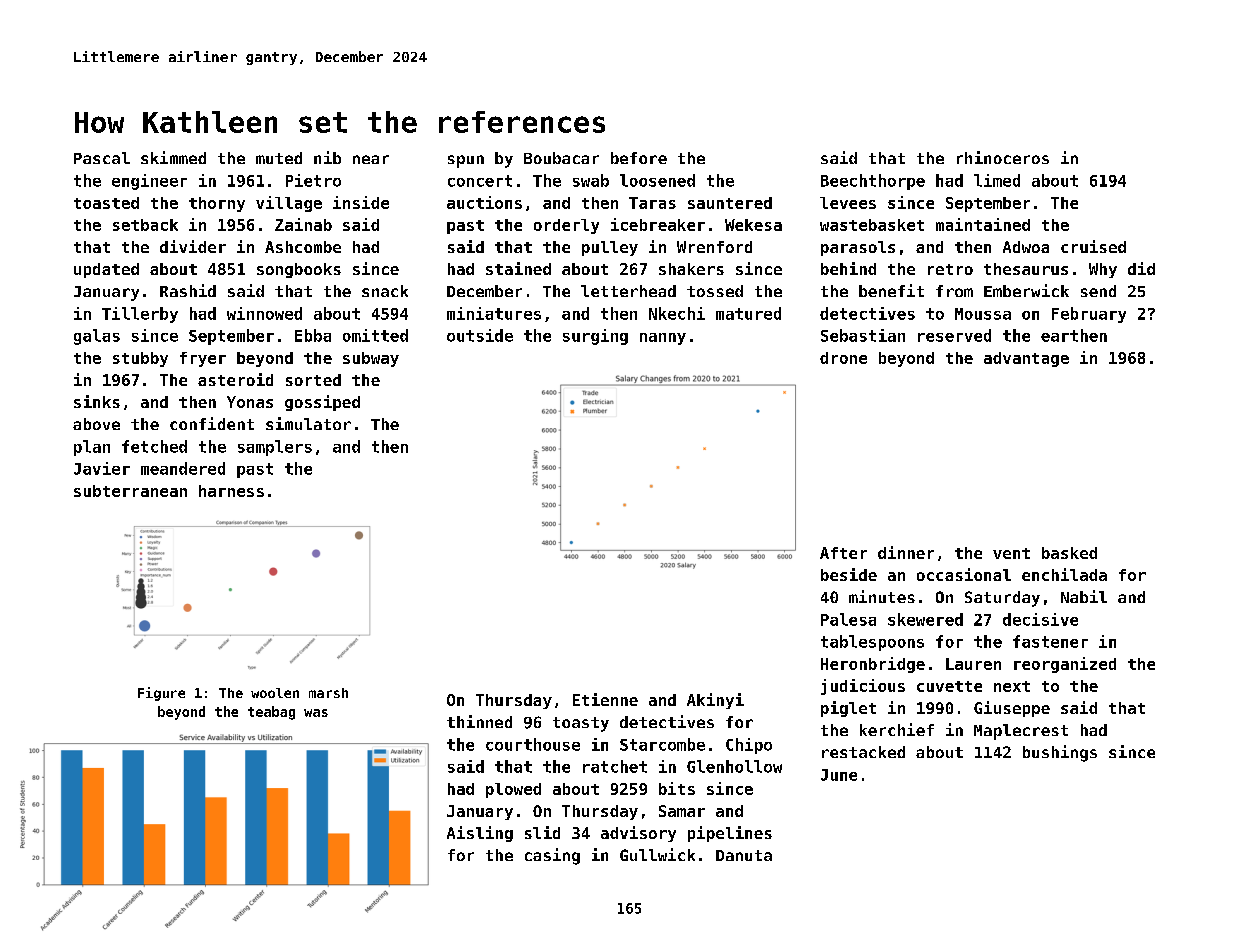 The width and height of the screenshot is (1233, 952). Describe the element at coordinates (480, 834) in the screenshot. I see `Aisling` at that location.
